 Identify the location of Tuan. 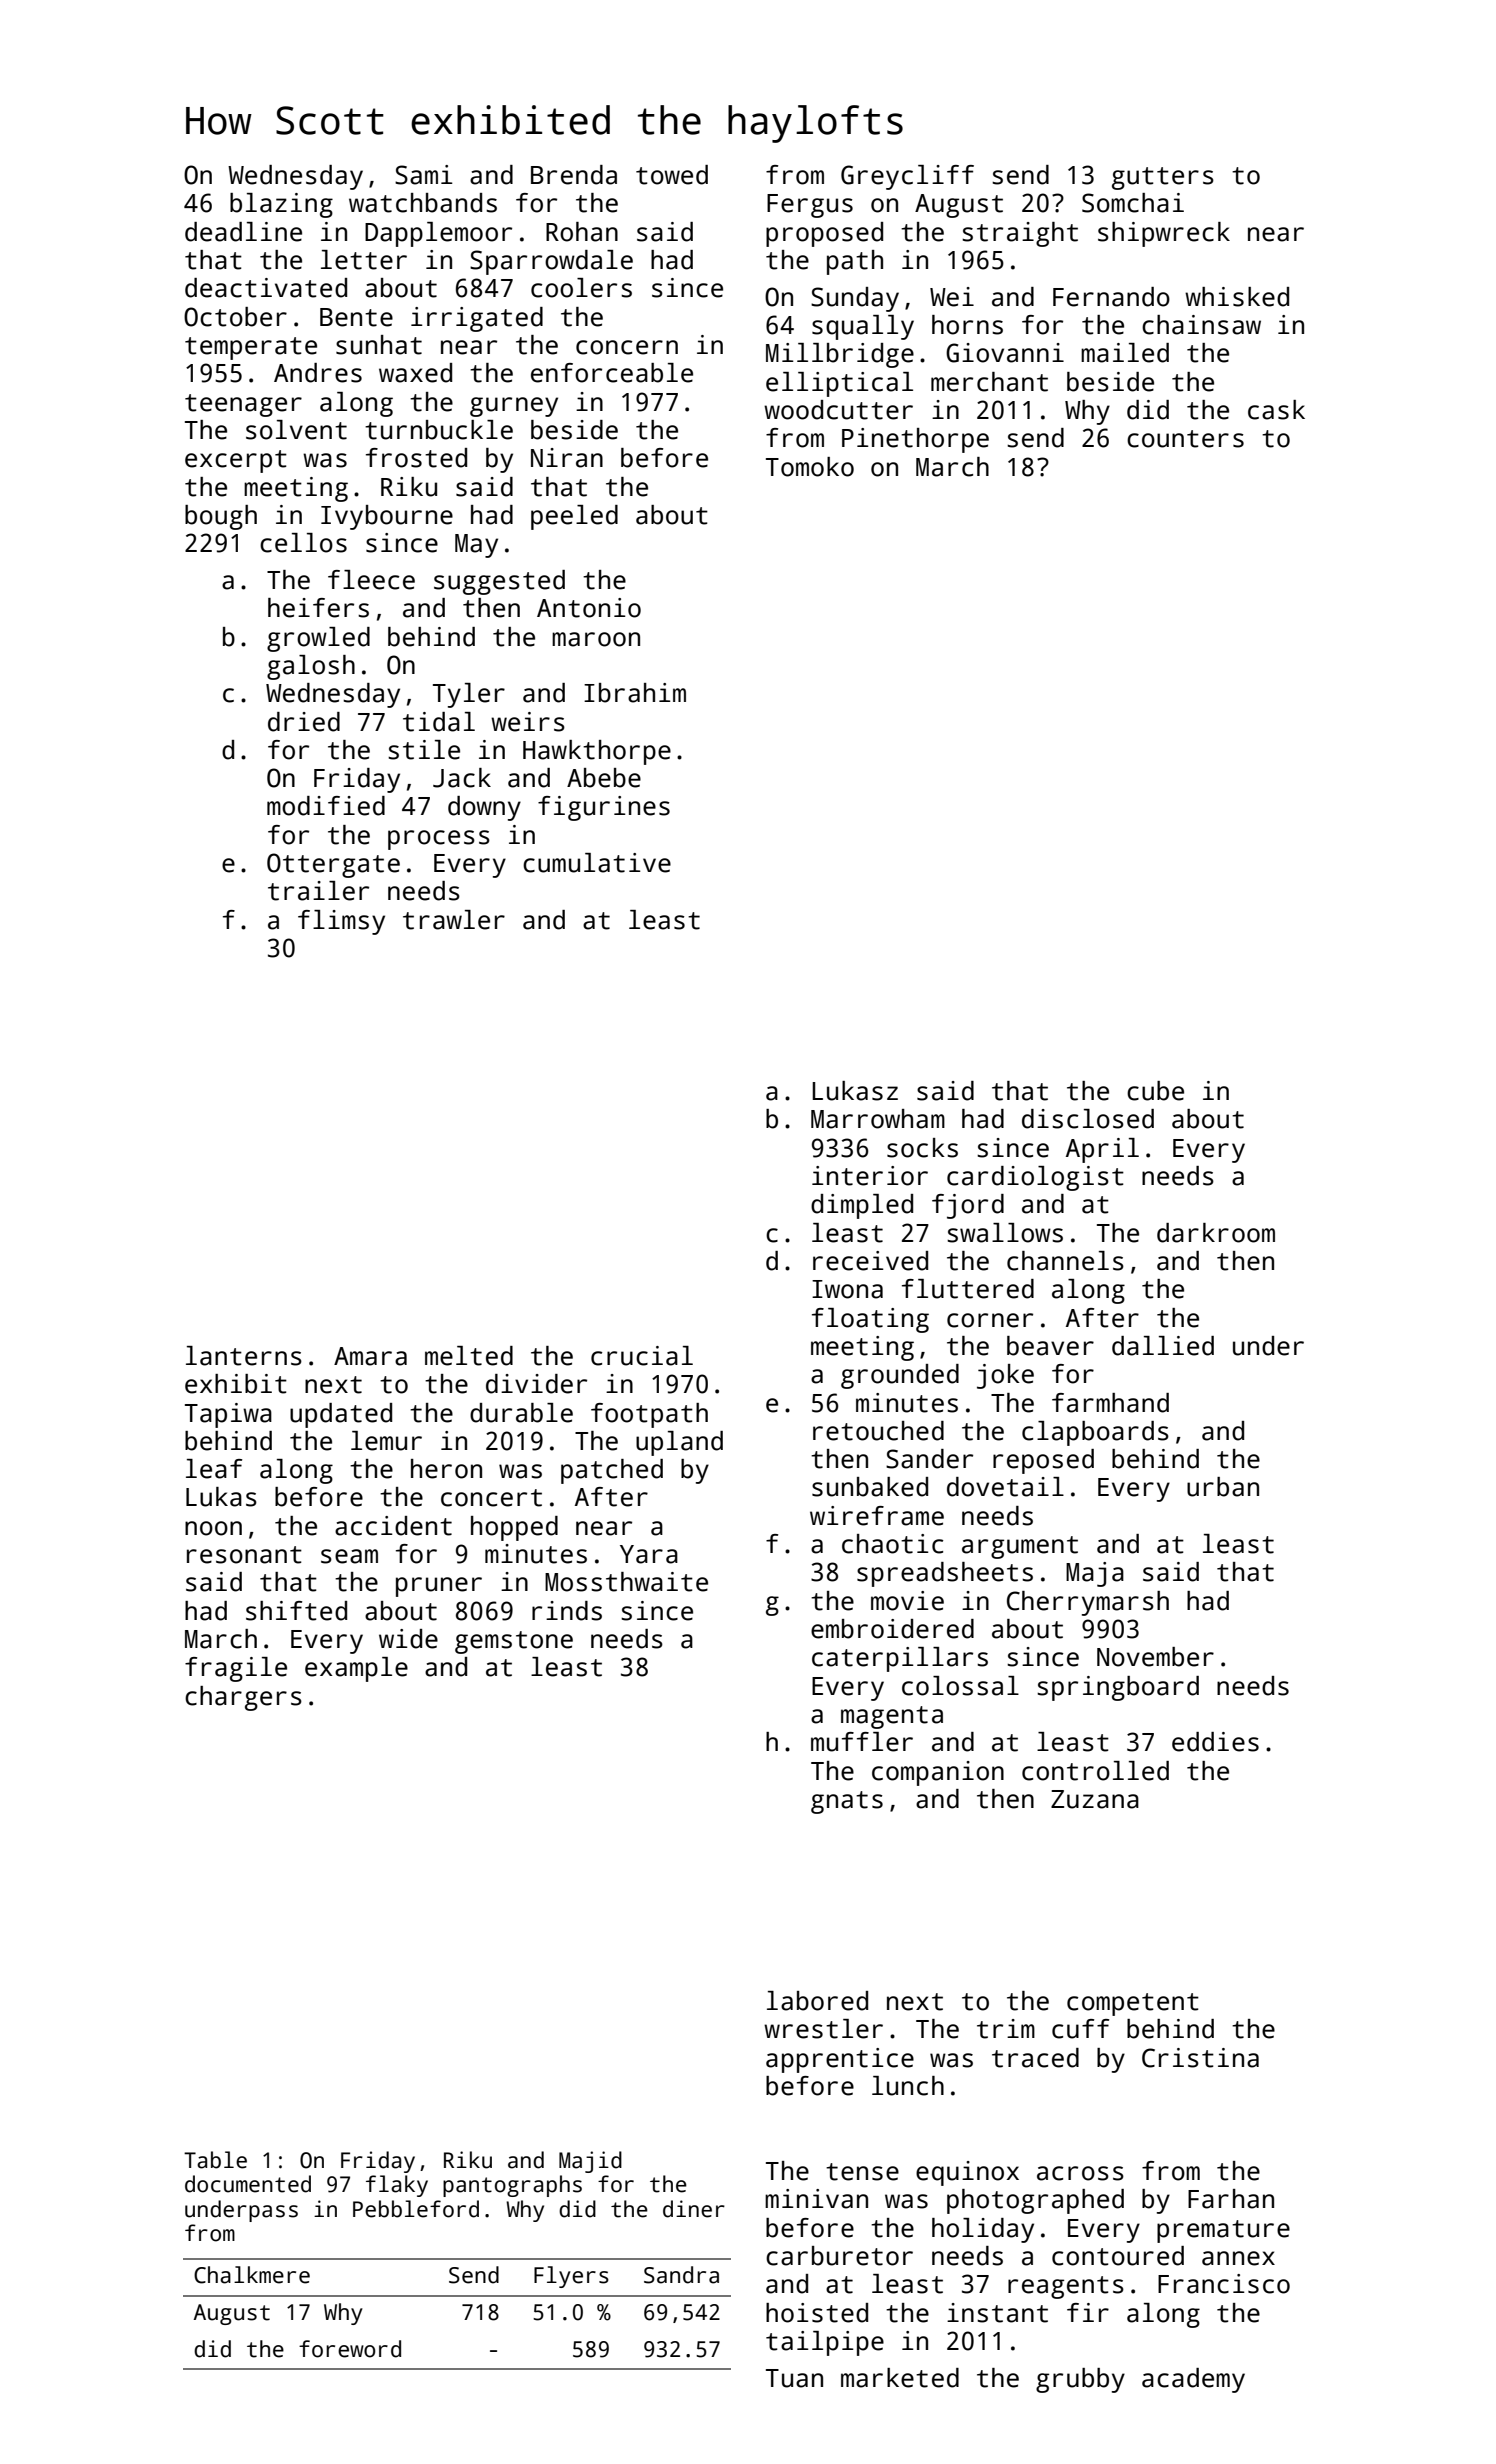
(794, 2378).
